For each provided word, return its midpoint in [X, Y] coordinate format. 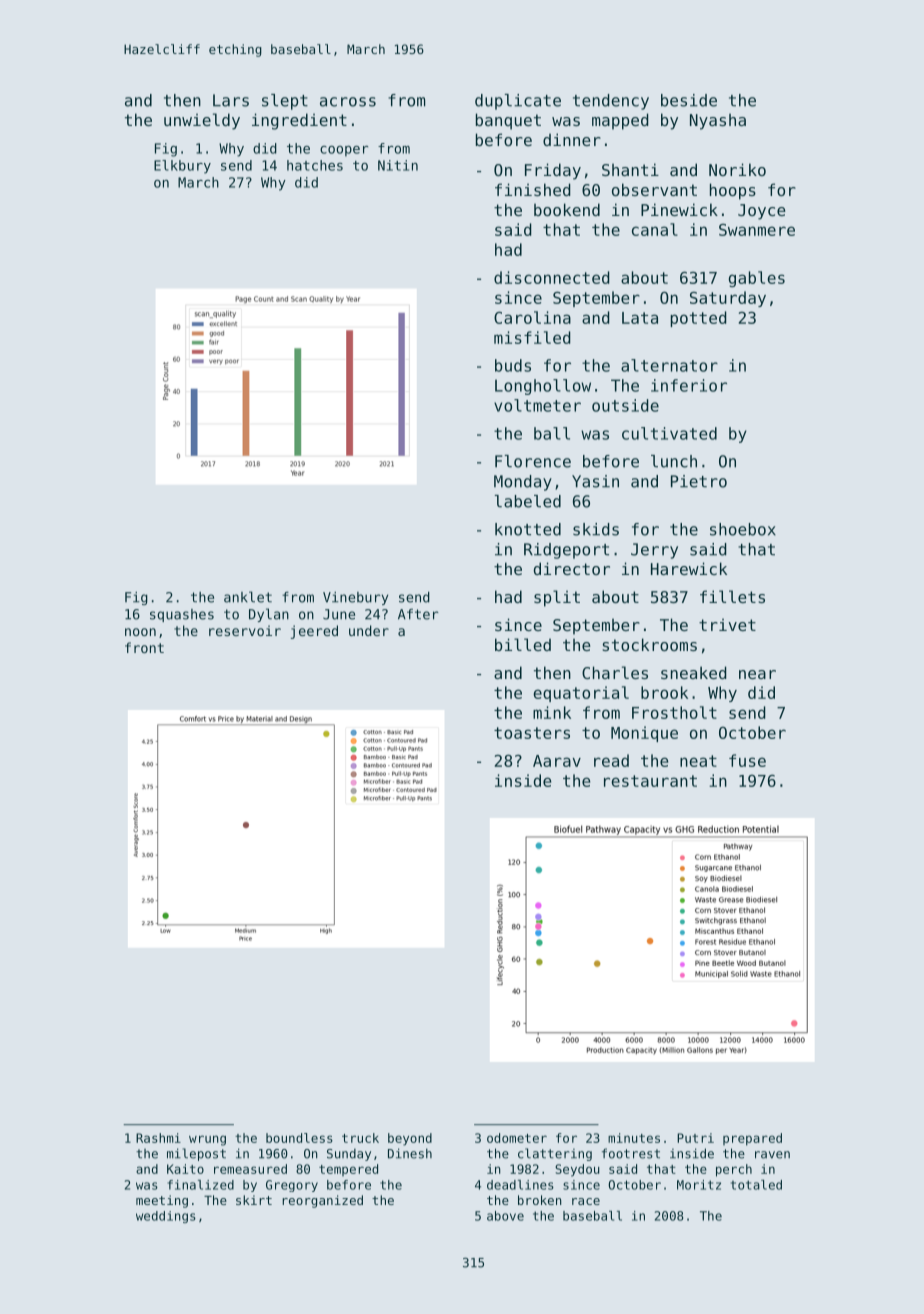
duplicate [518, 102]
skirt [254, 1200]
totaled [756, 1185]
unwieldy [202, 121]
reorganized [322, 1201]
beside [689, 100]
